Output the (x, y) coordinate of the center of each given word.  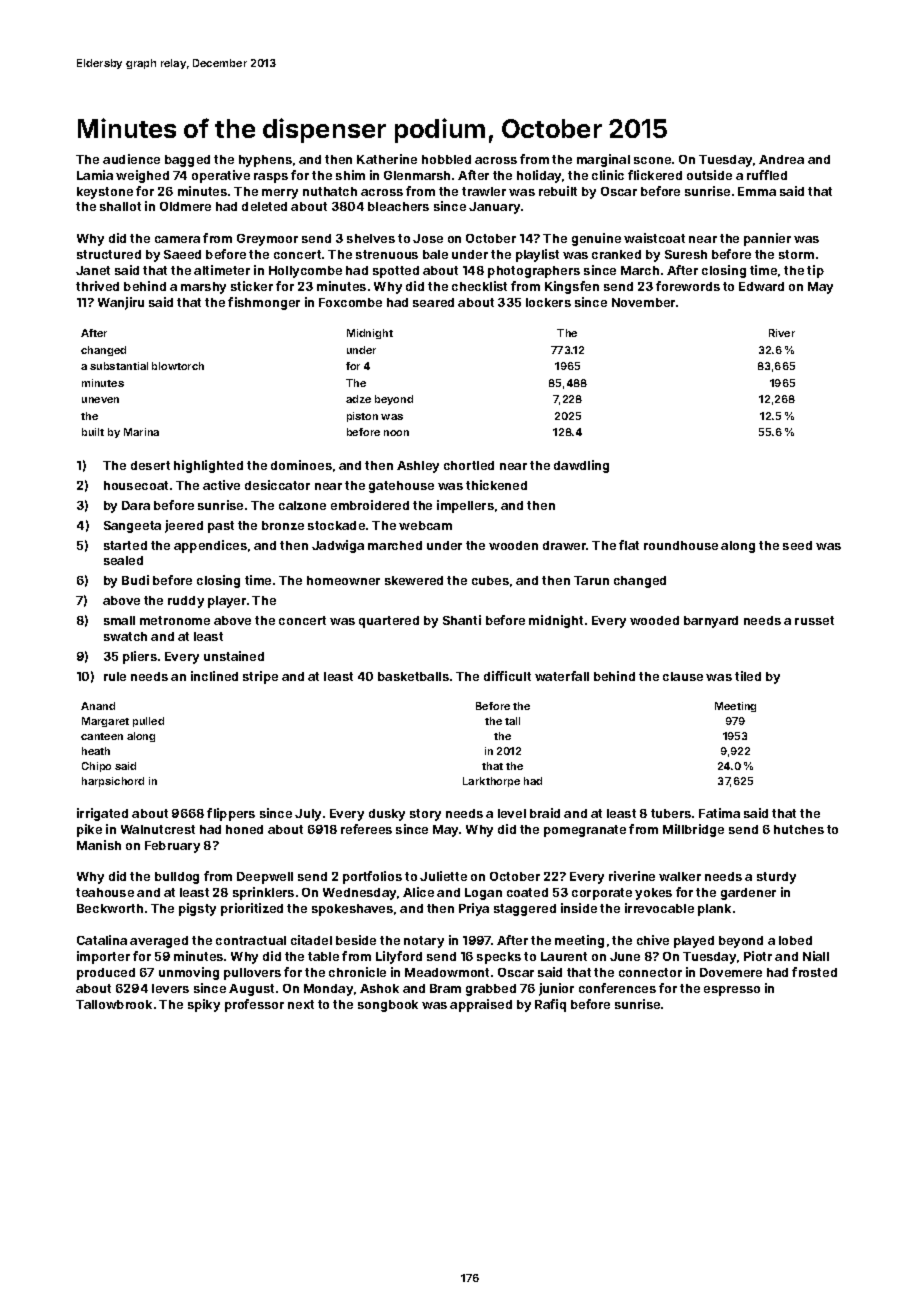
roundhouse (681, 545)
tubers (671, 813)
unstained (234, 656)
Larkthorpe (491, 782)
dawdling (581, 466)
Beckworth (110, 908)
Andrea (781, 159)
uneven (100, 400)
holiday (539, 176)
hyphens (265, 161)
